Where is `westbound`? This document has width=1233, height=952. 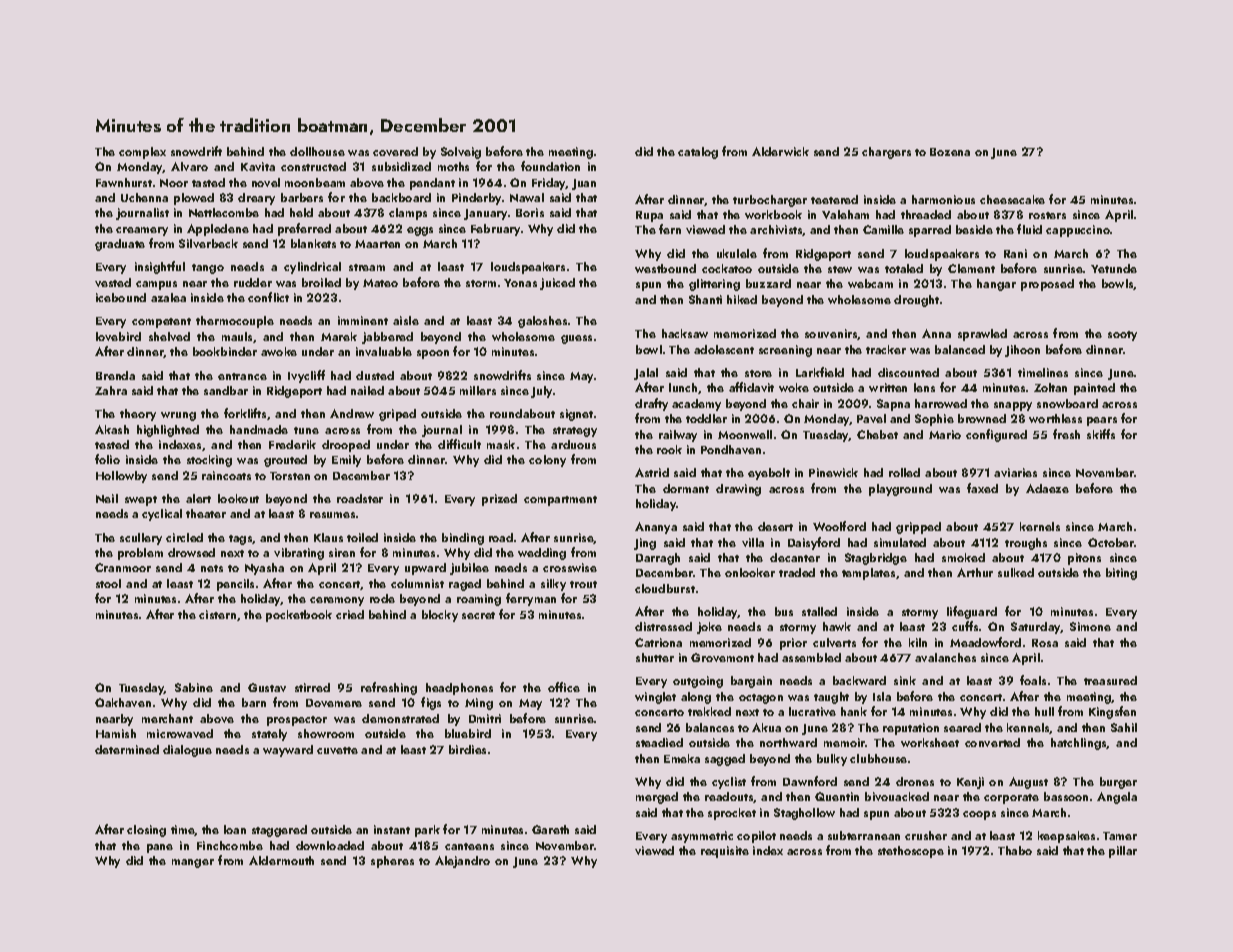 westbound is located at coordinates (665, 268).
